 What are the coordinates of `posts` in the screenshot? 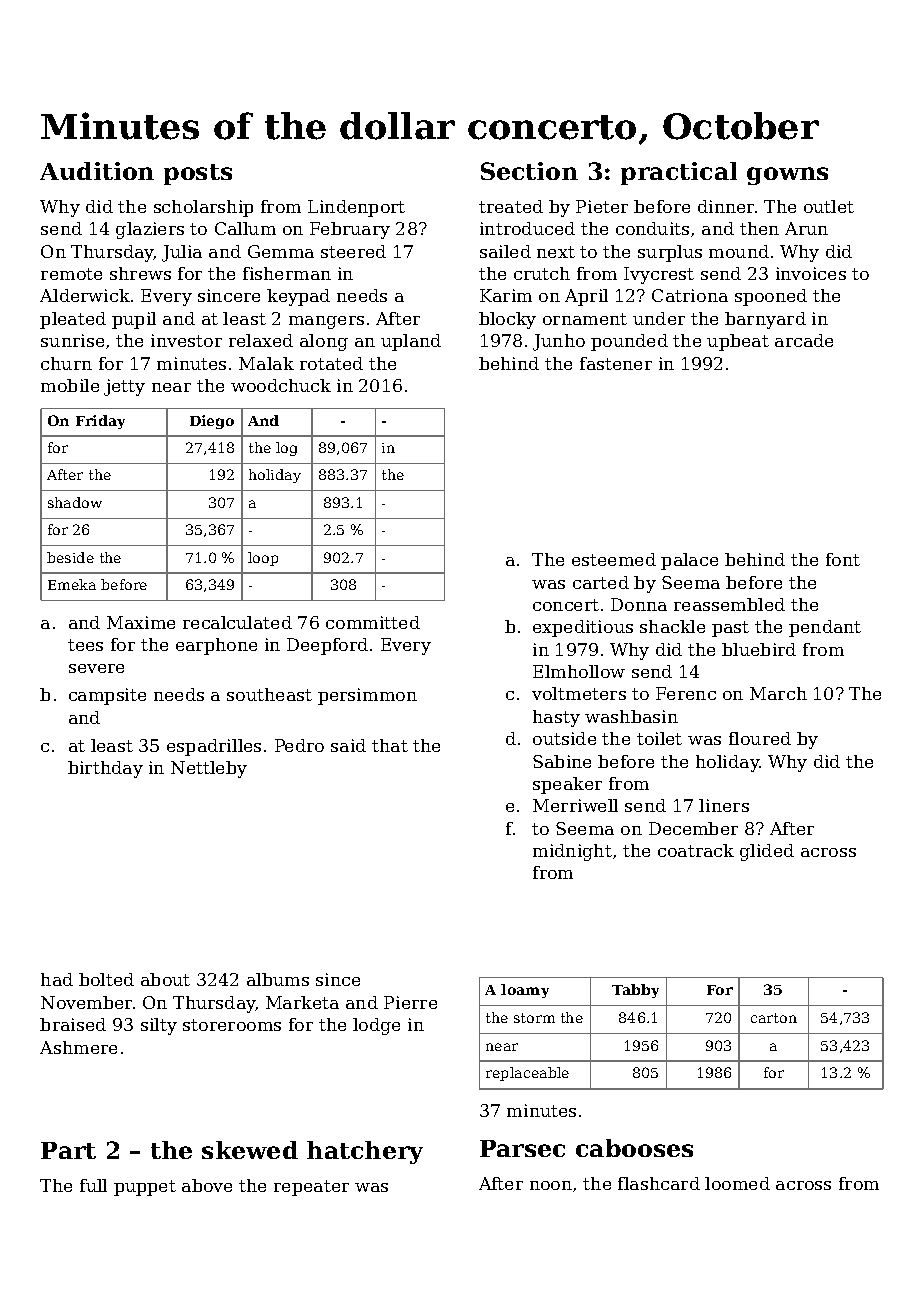 It's located at (198, 174).
